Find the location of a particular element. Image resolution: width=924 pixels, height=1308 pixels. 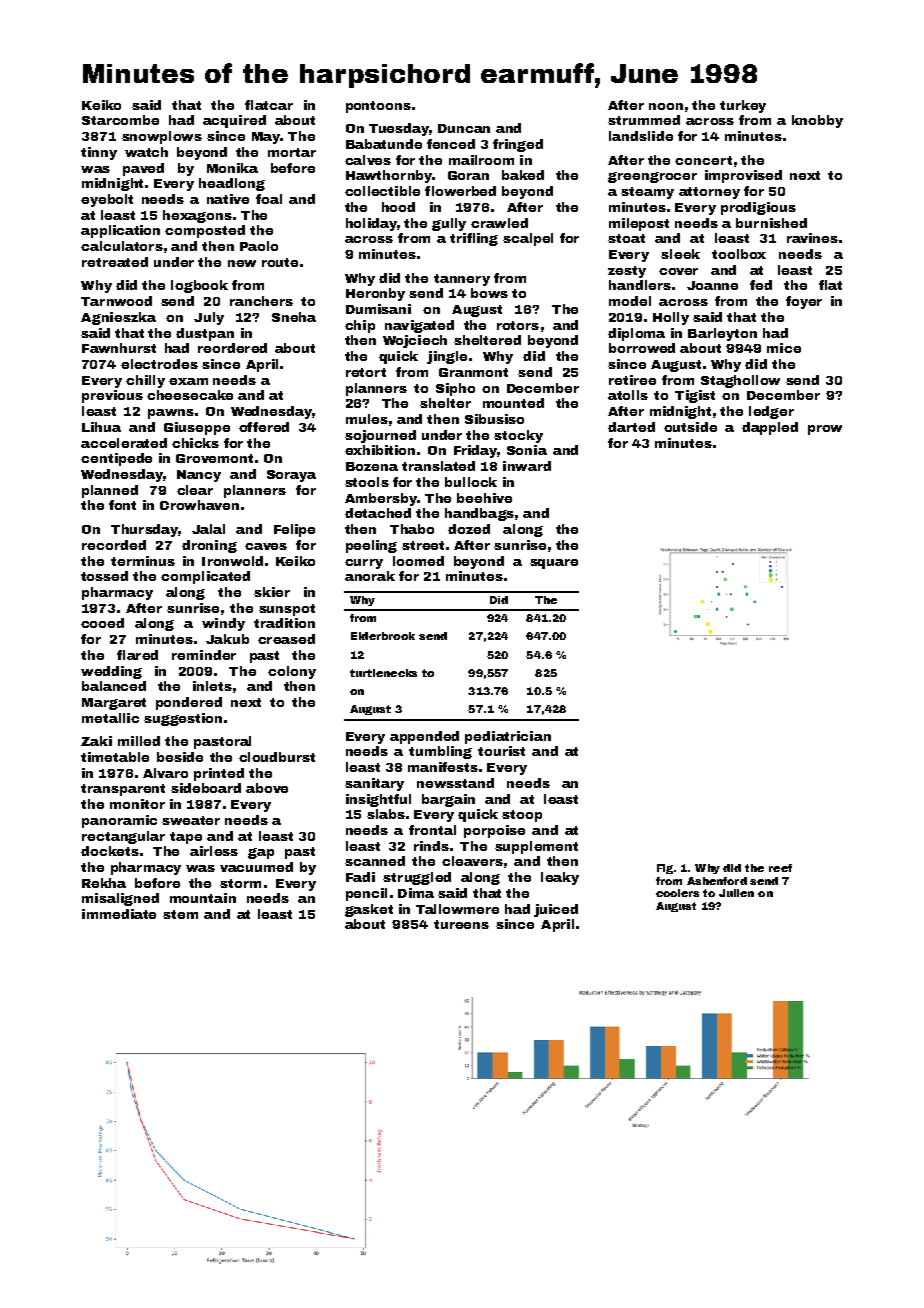

pontoons is located at coordinates (378, 107).
